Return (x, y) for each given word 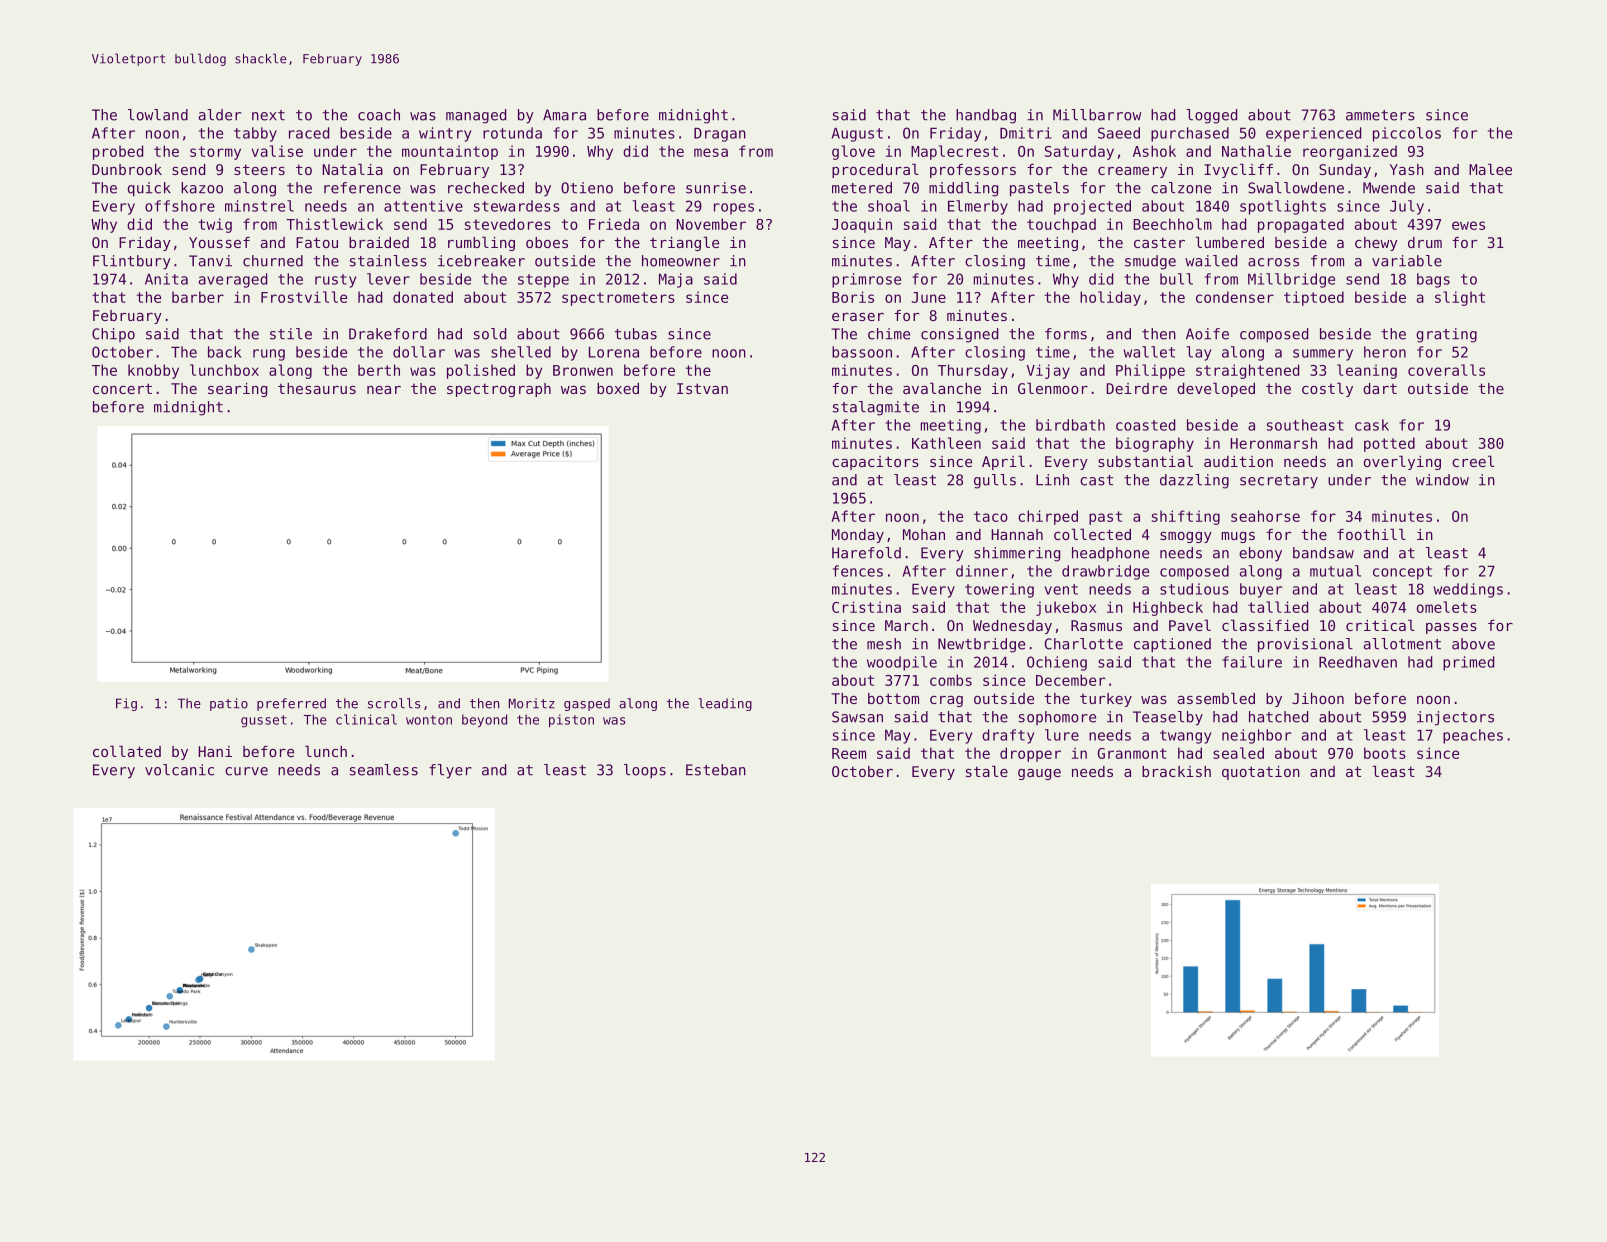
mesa (711, 152)
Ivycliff (1238, 170)
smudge (1150, 262)
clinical (366, 719)
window (1442, 480)
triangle (684, 243)
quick (149, 189)
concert (122, 388)
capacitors (875, 463)
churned (273, 261)
